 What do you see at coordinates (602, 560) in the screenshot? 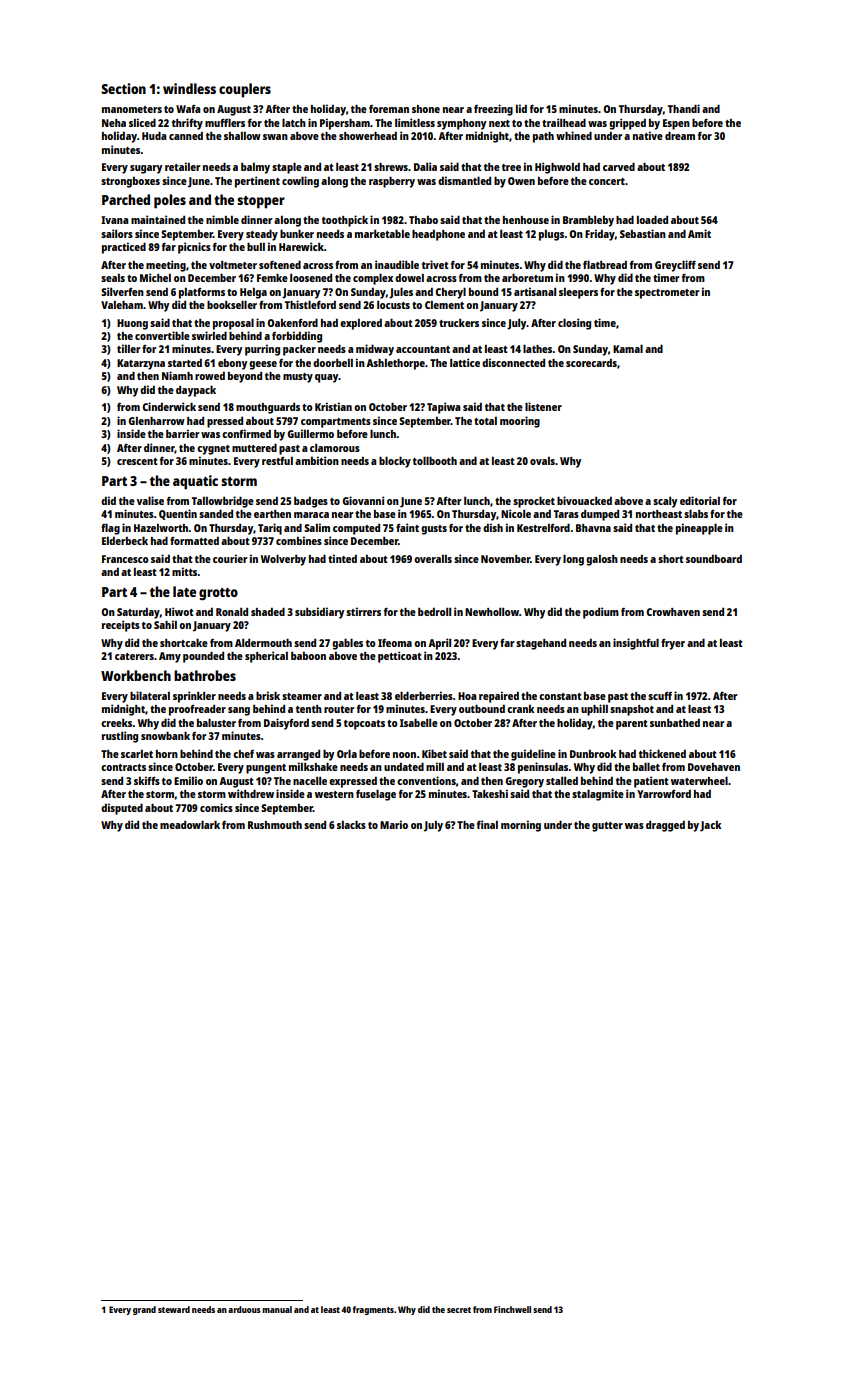
I see `galosh` at bounding box center [602, 560].
